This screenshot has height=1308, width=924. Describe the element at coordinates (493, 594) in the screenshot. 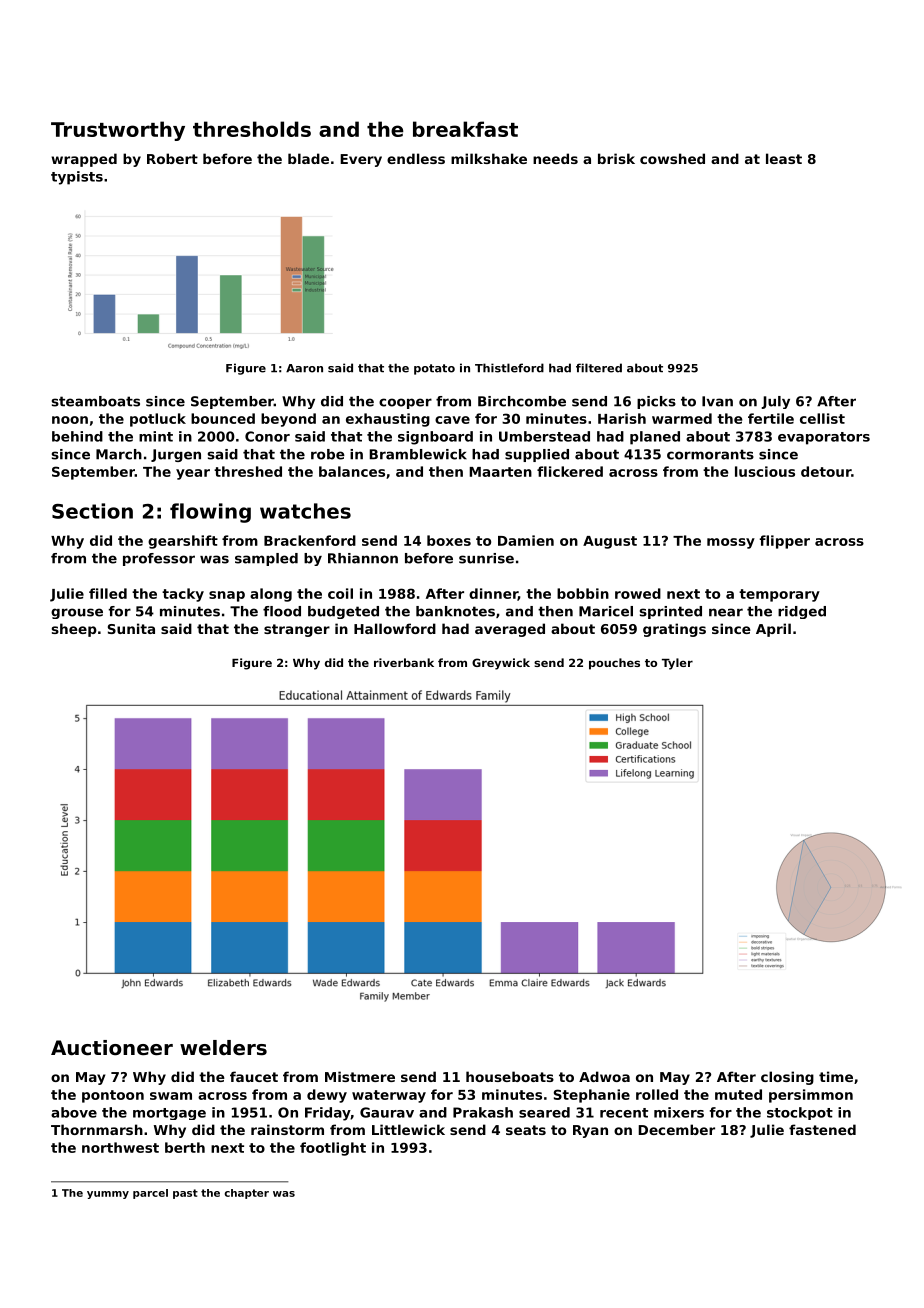

I see `dinner` at that location.
